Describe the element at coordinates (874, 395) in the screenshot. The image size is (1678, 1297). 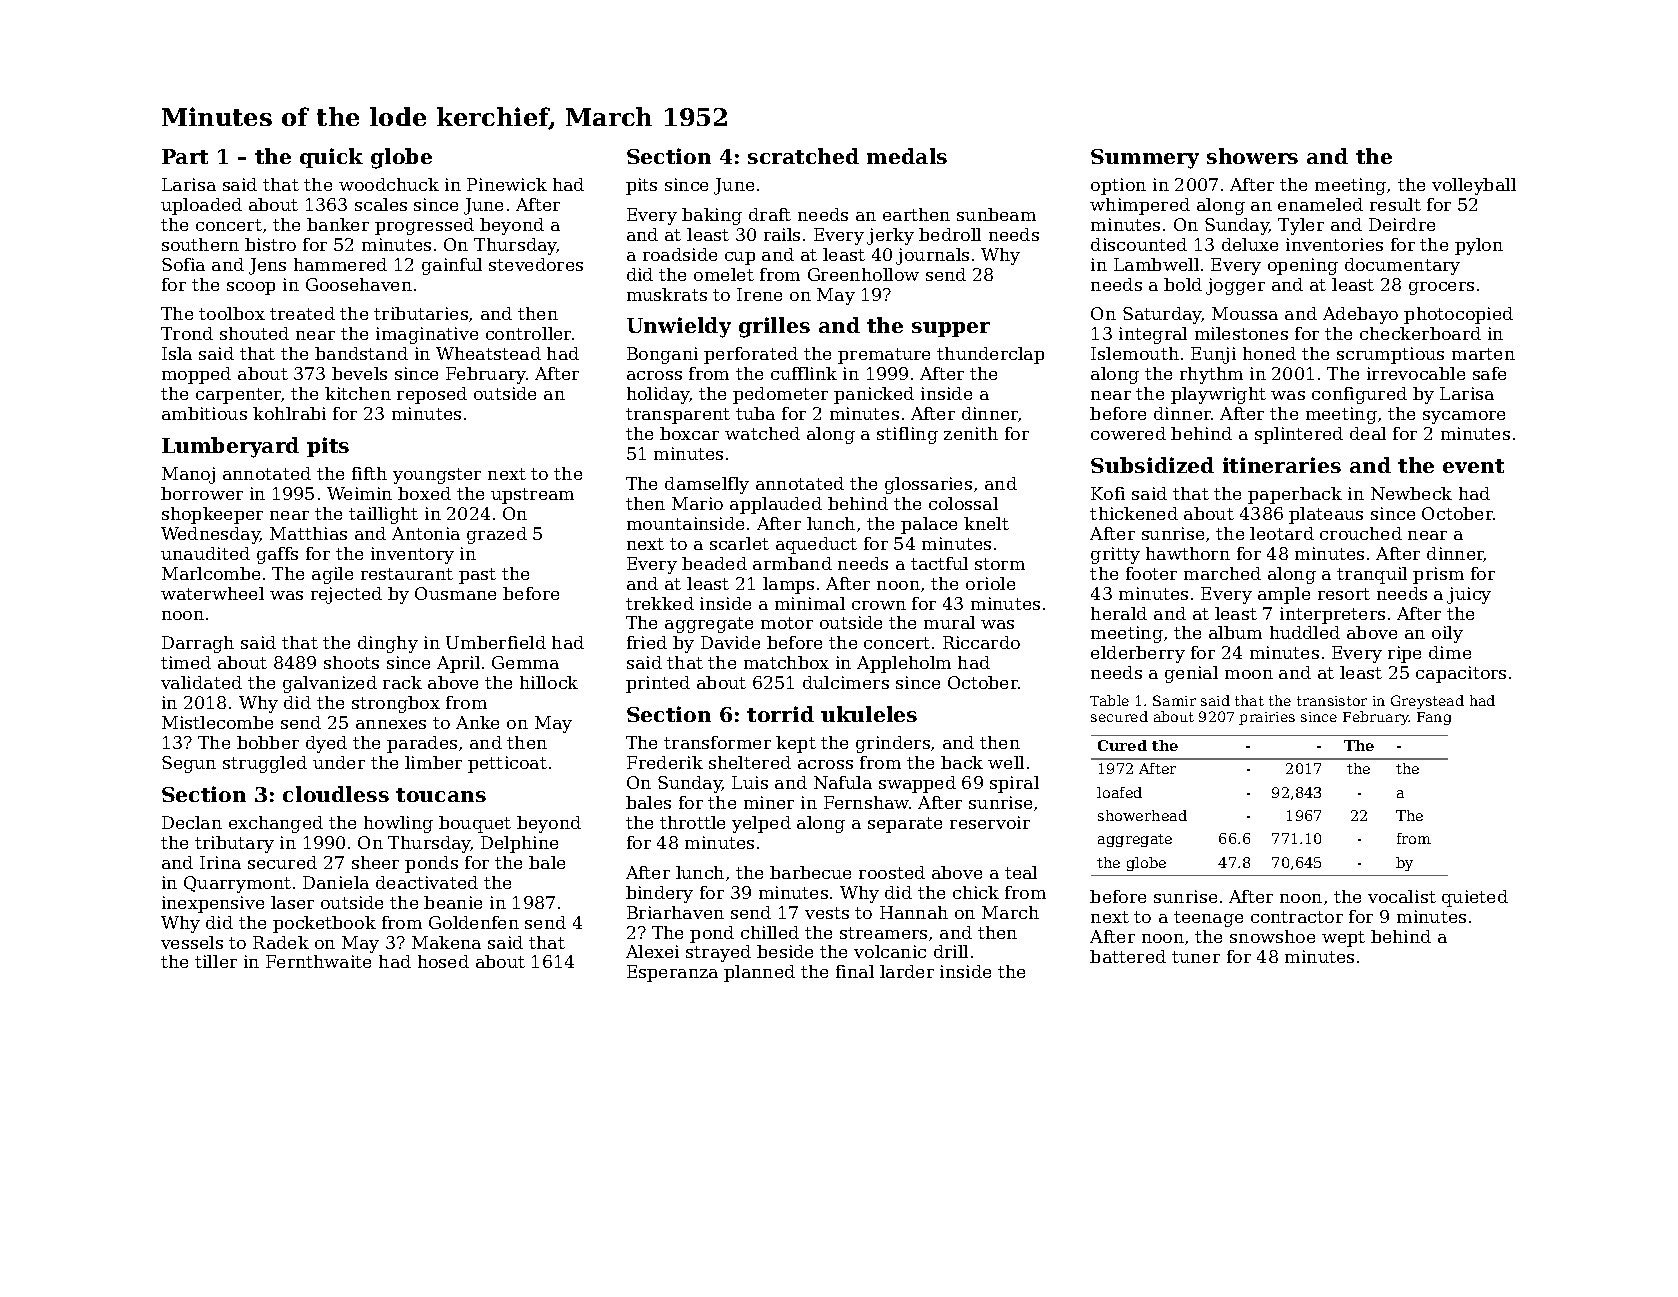
I see `panicked` at that location.
